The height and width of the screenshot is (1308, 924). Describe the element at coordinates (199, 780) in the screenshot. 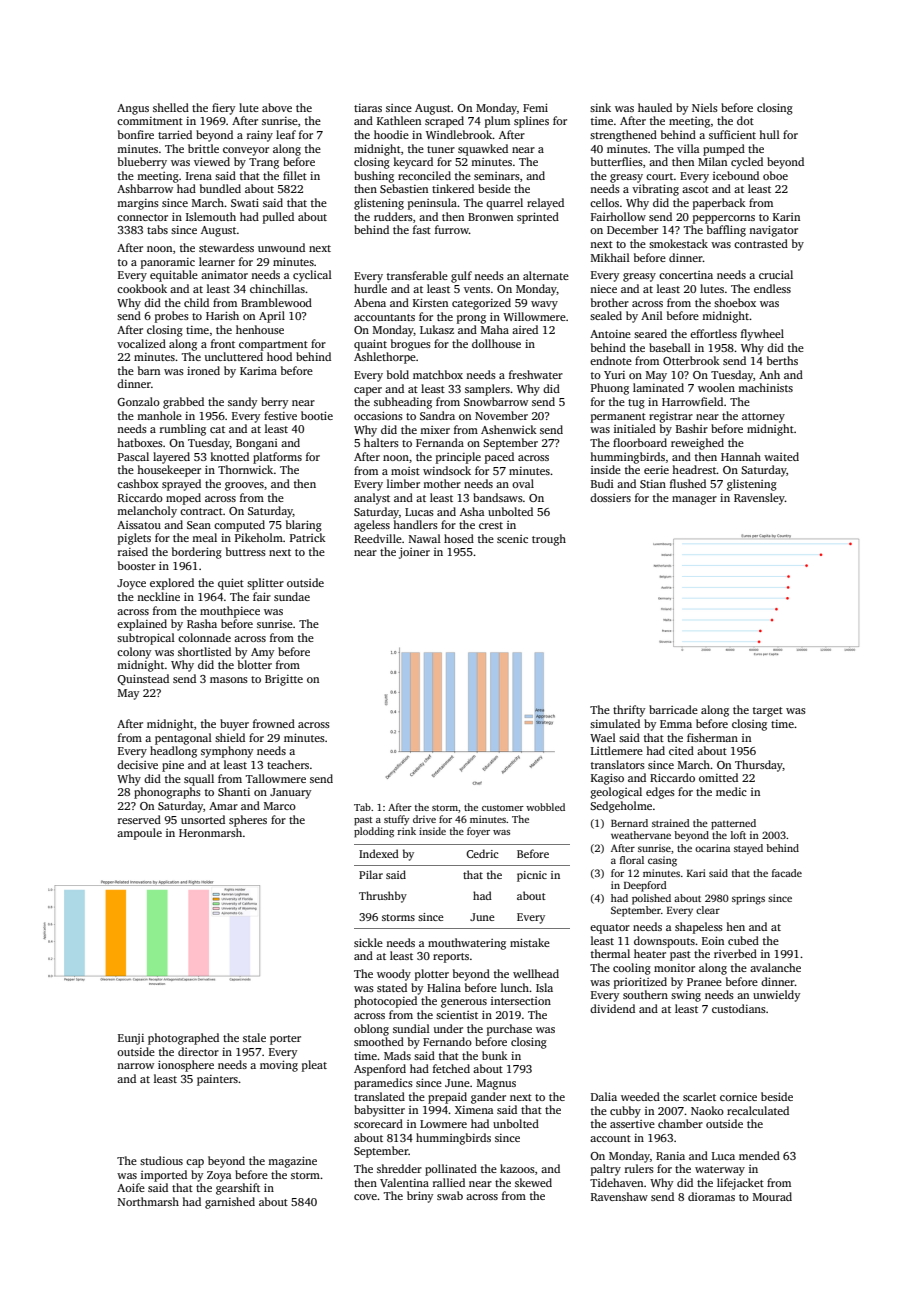

I see `squall` at that location.
